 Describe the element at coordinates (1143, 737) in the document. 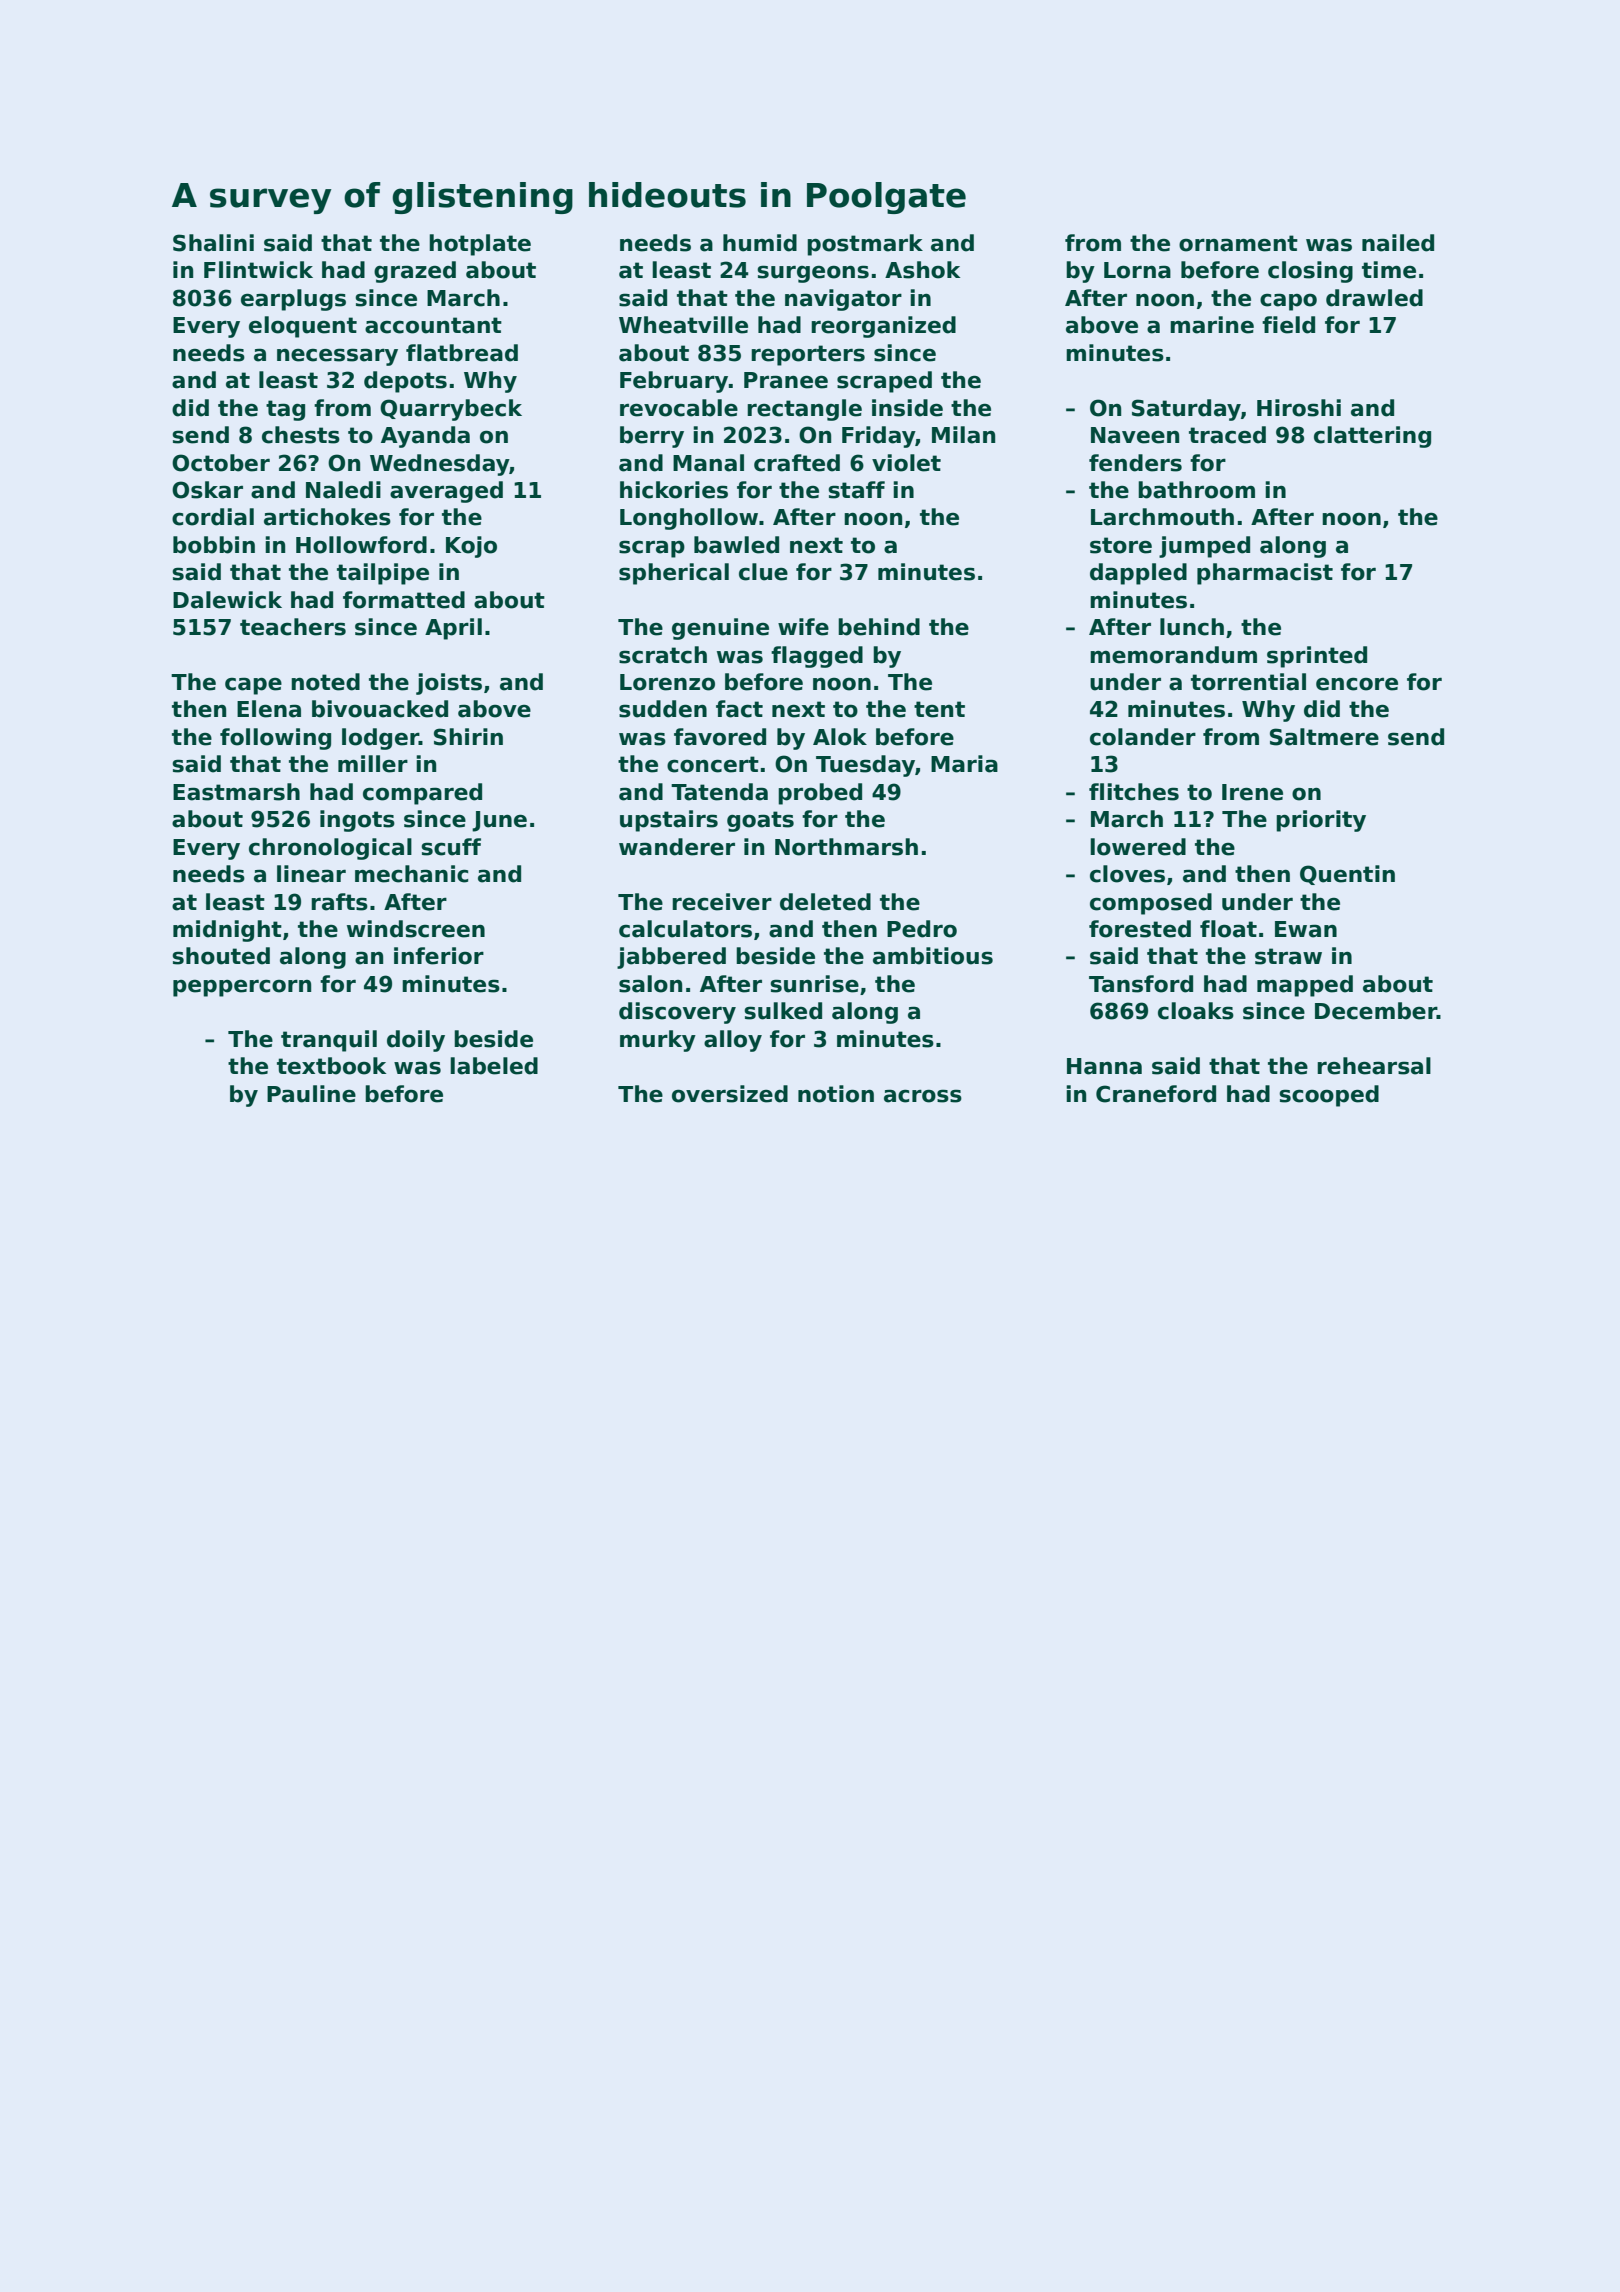

I see `colander` at that location.
